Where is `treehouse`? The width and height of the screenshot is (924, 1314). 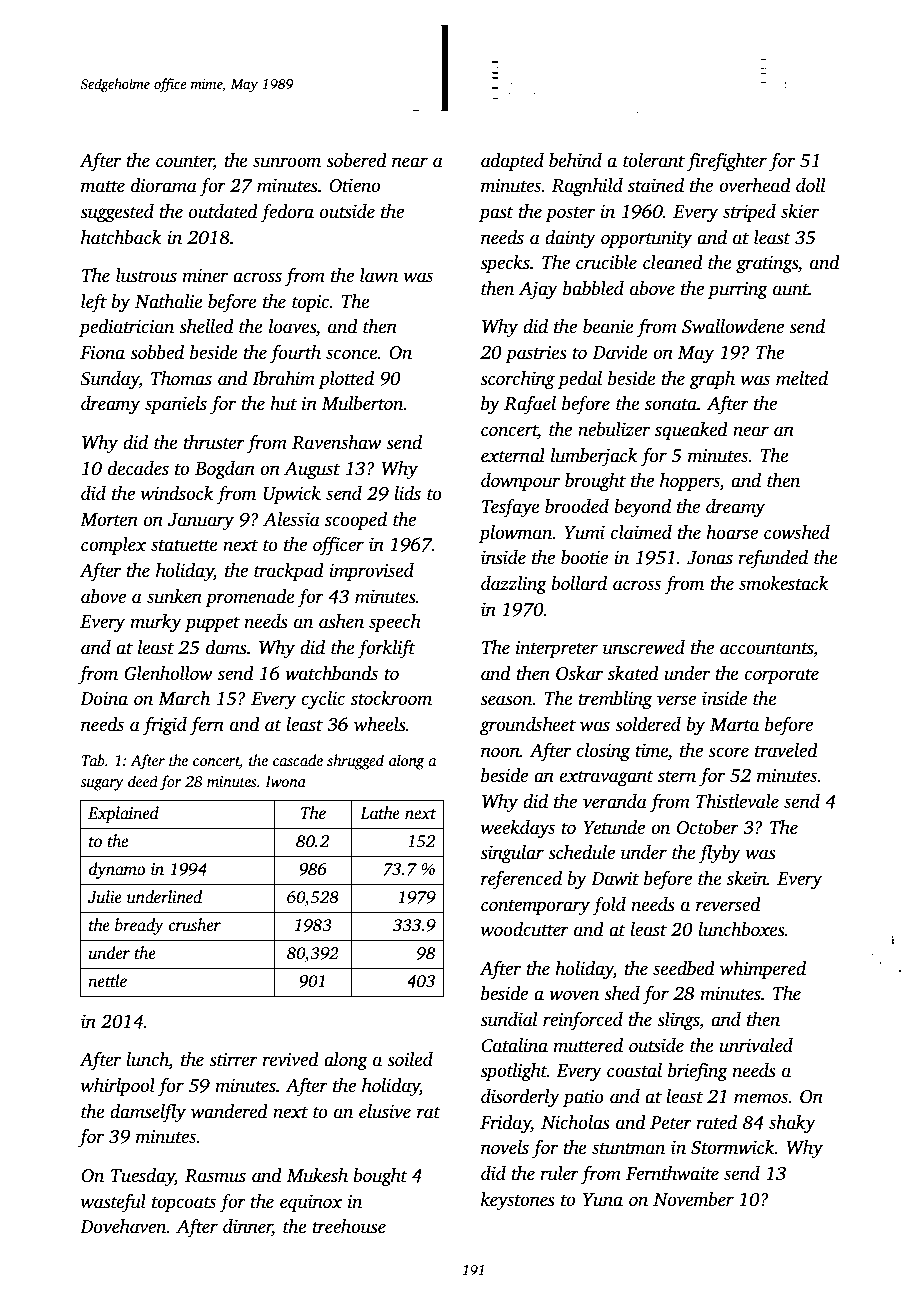 treehouse is located at coordinates (349, 1226).
